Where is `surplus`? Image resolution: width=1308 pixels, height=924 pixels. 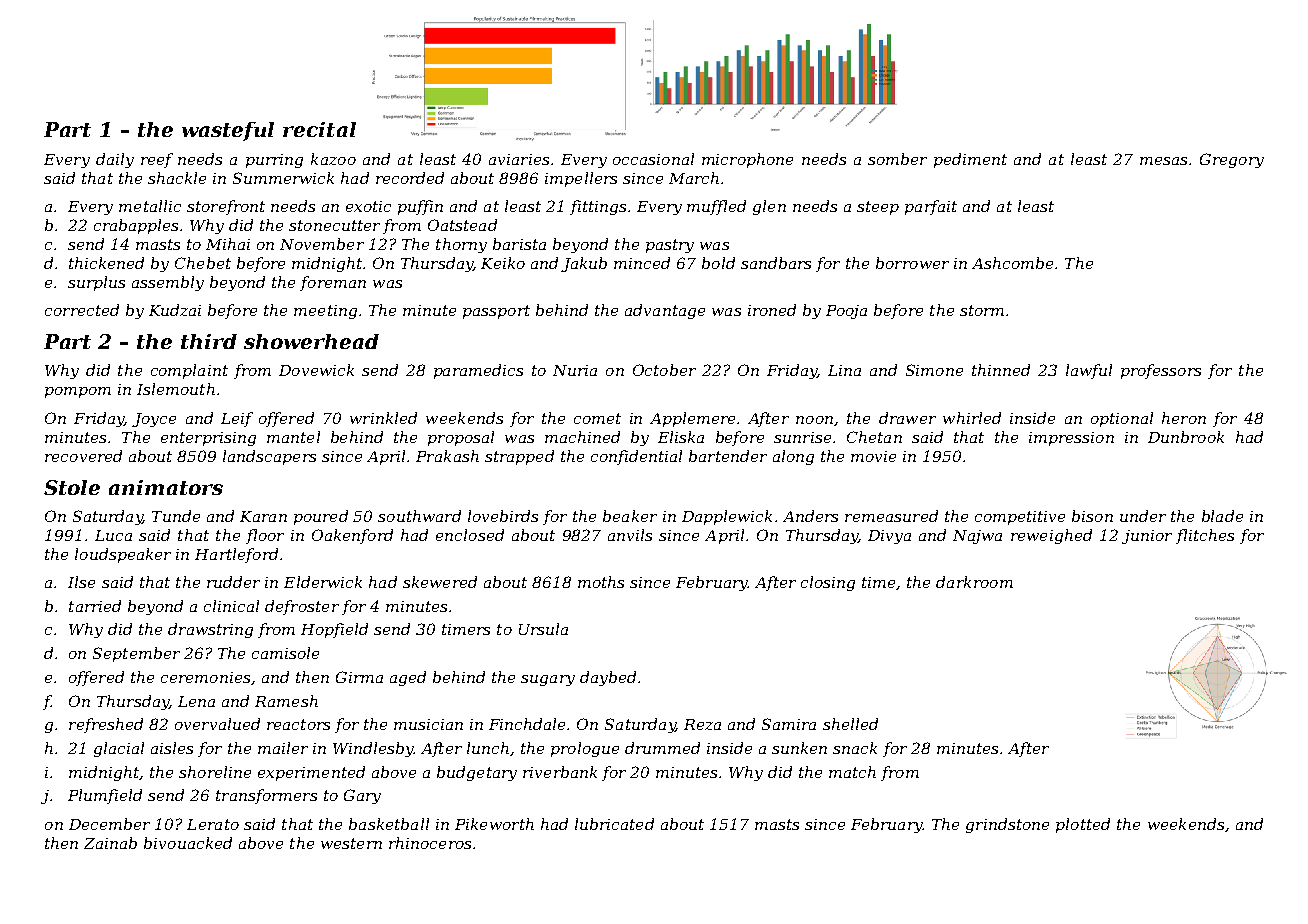 surplus is located at coordinates (96, 283).
